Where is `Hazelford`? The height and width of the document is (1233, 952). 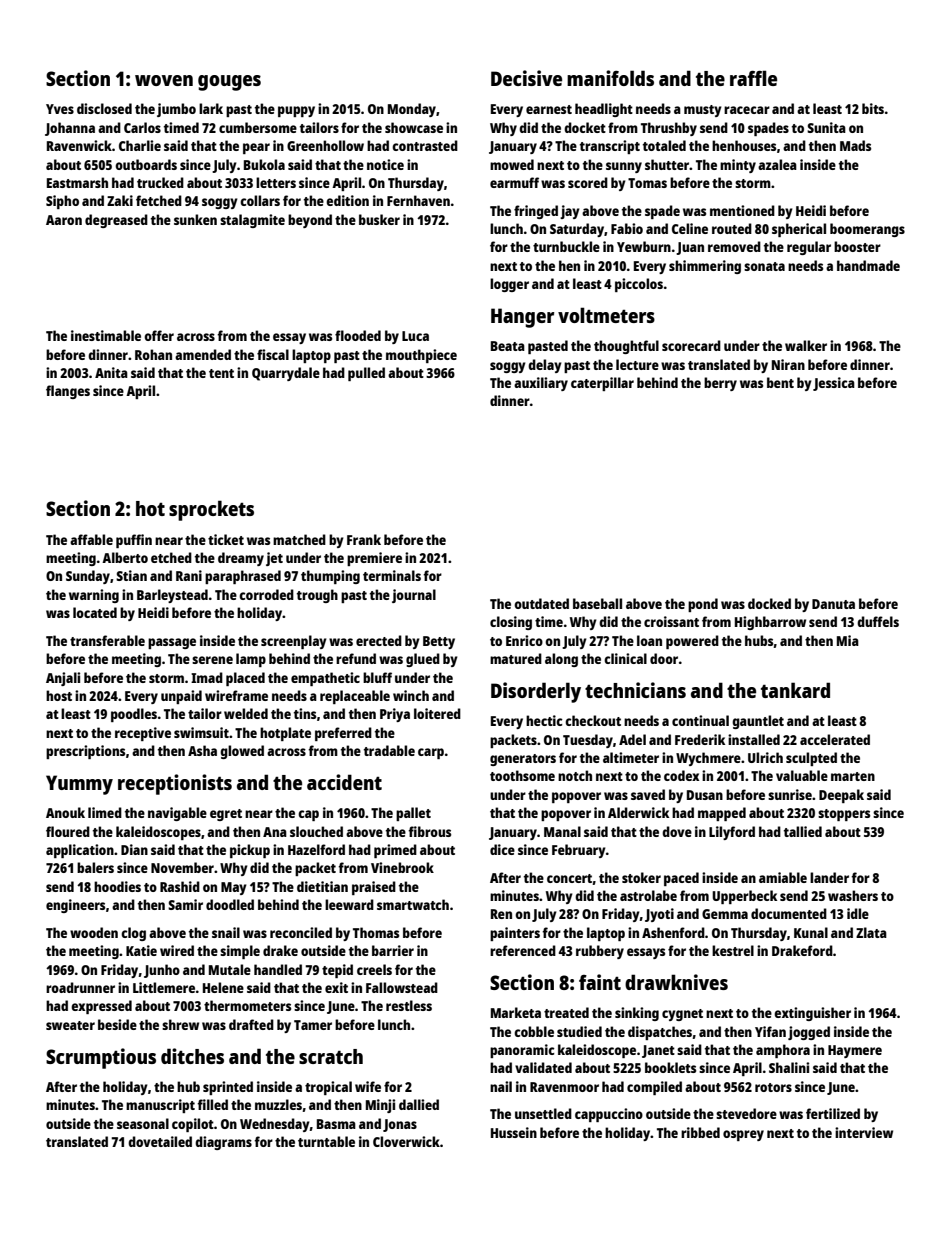 Hazelford is located at coordinates (316, 849).
